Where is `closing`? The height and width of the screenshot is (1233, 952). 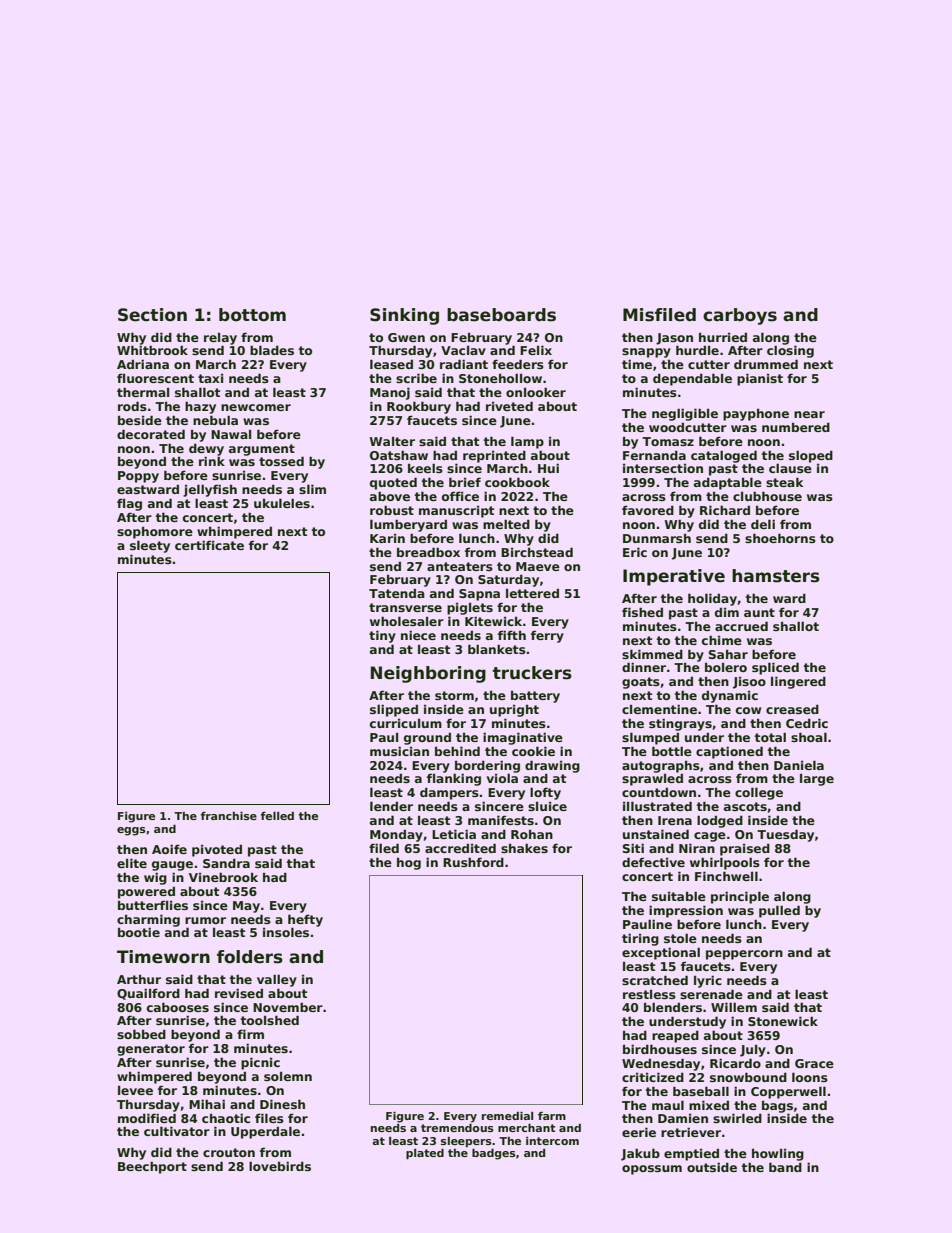
closing is located at coordinates (790, 351).
